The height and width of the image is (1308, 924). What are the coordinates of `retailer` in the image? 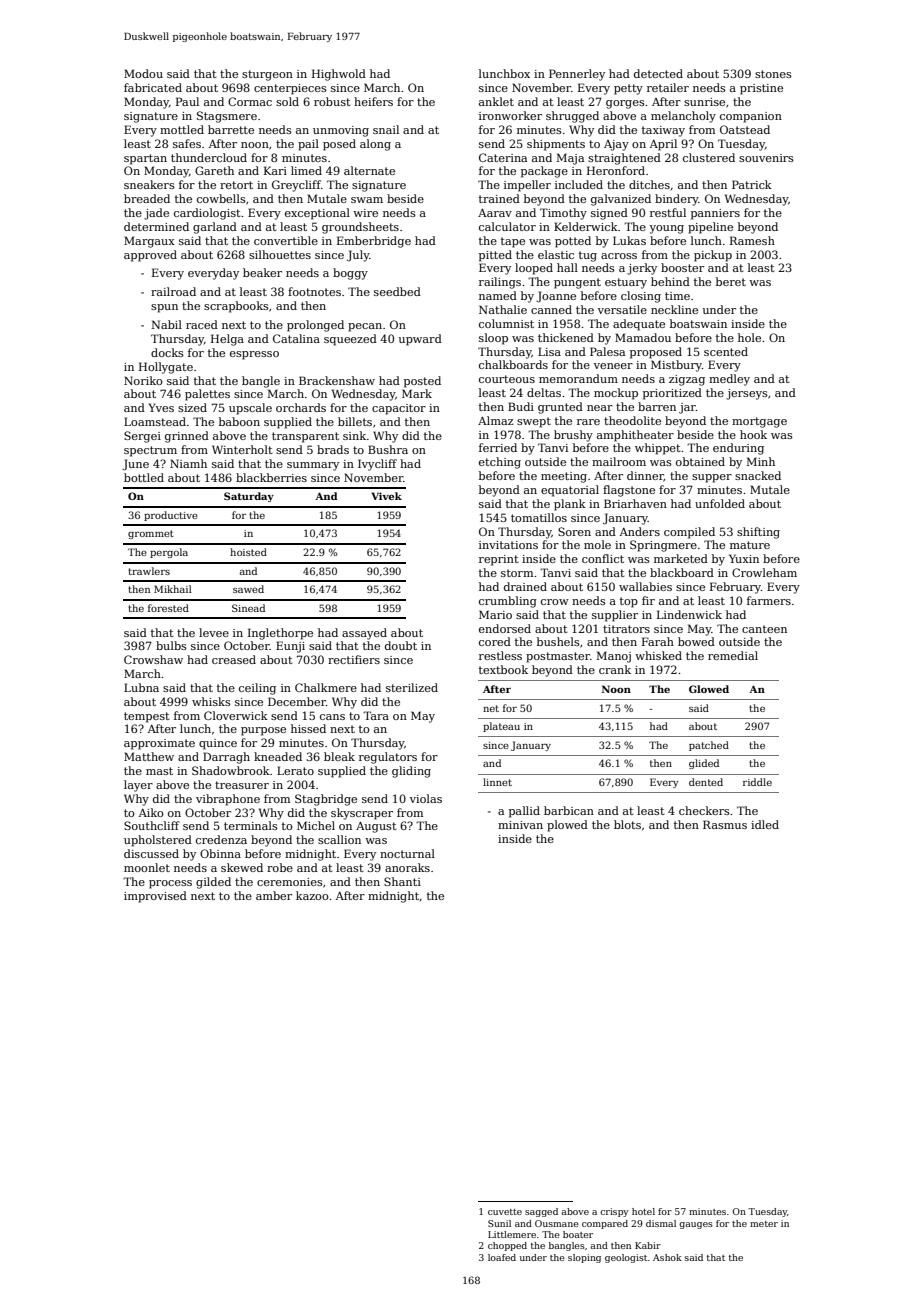 It's located at (668, 87).
